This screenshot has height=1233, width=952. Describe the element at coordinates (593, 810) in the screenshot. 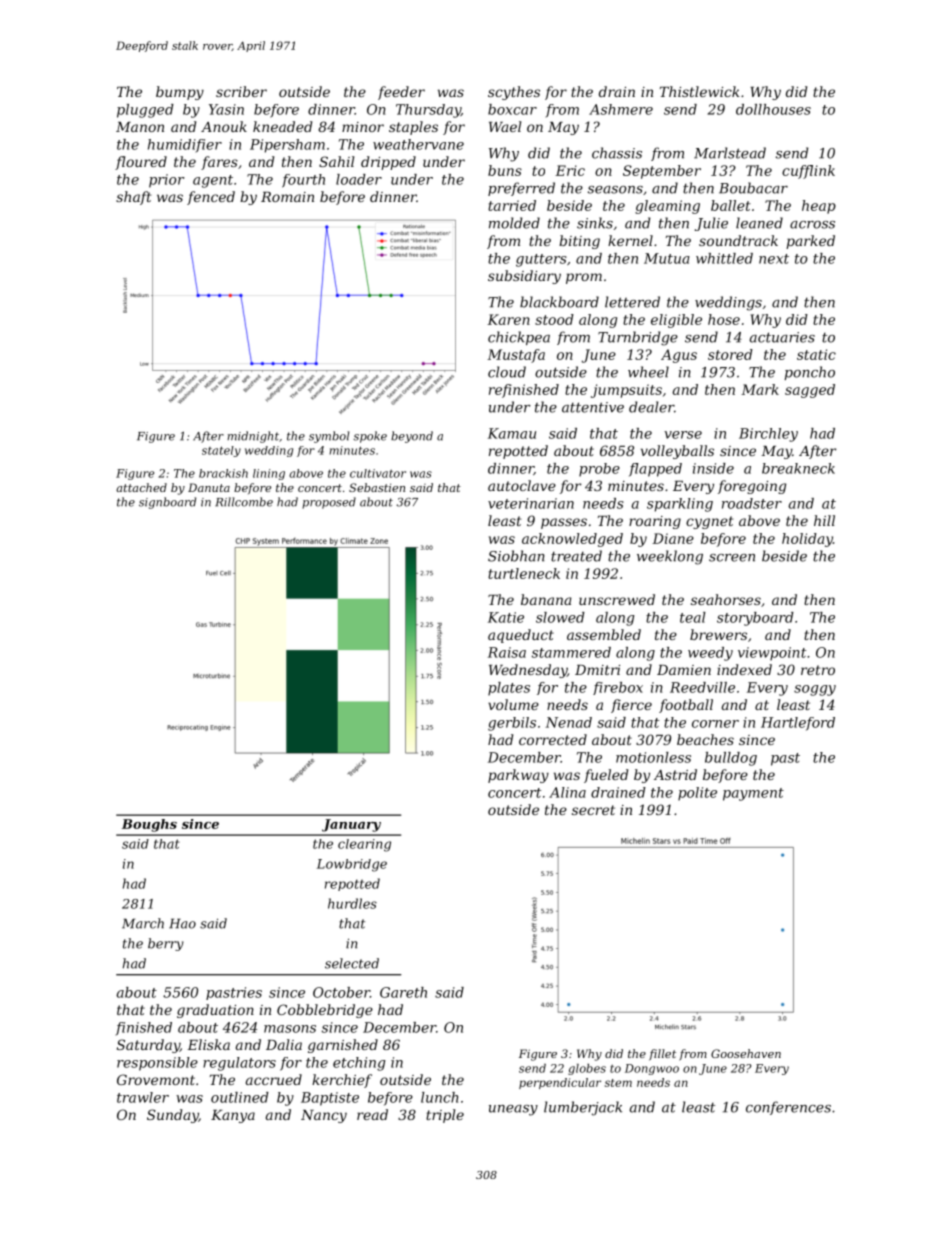

I see `secret` at that location.
